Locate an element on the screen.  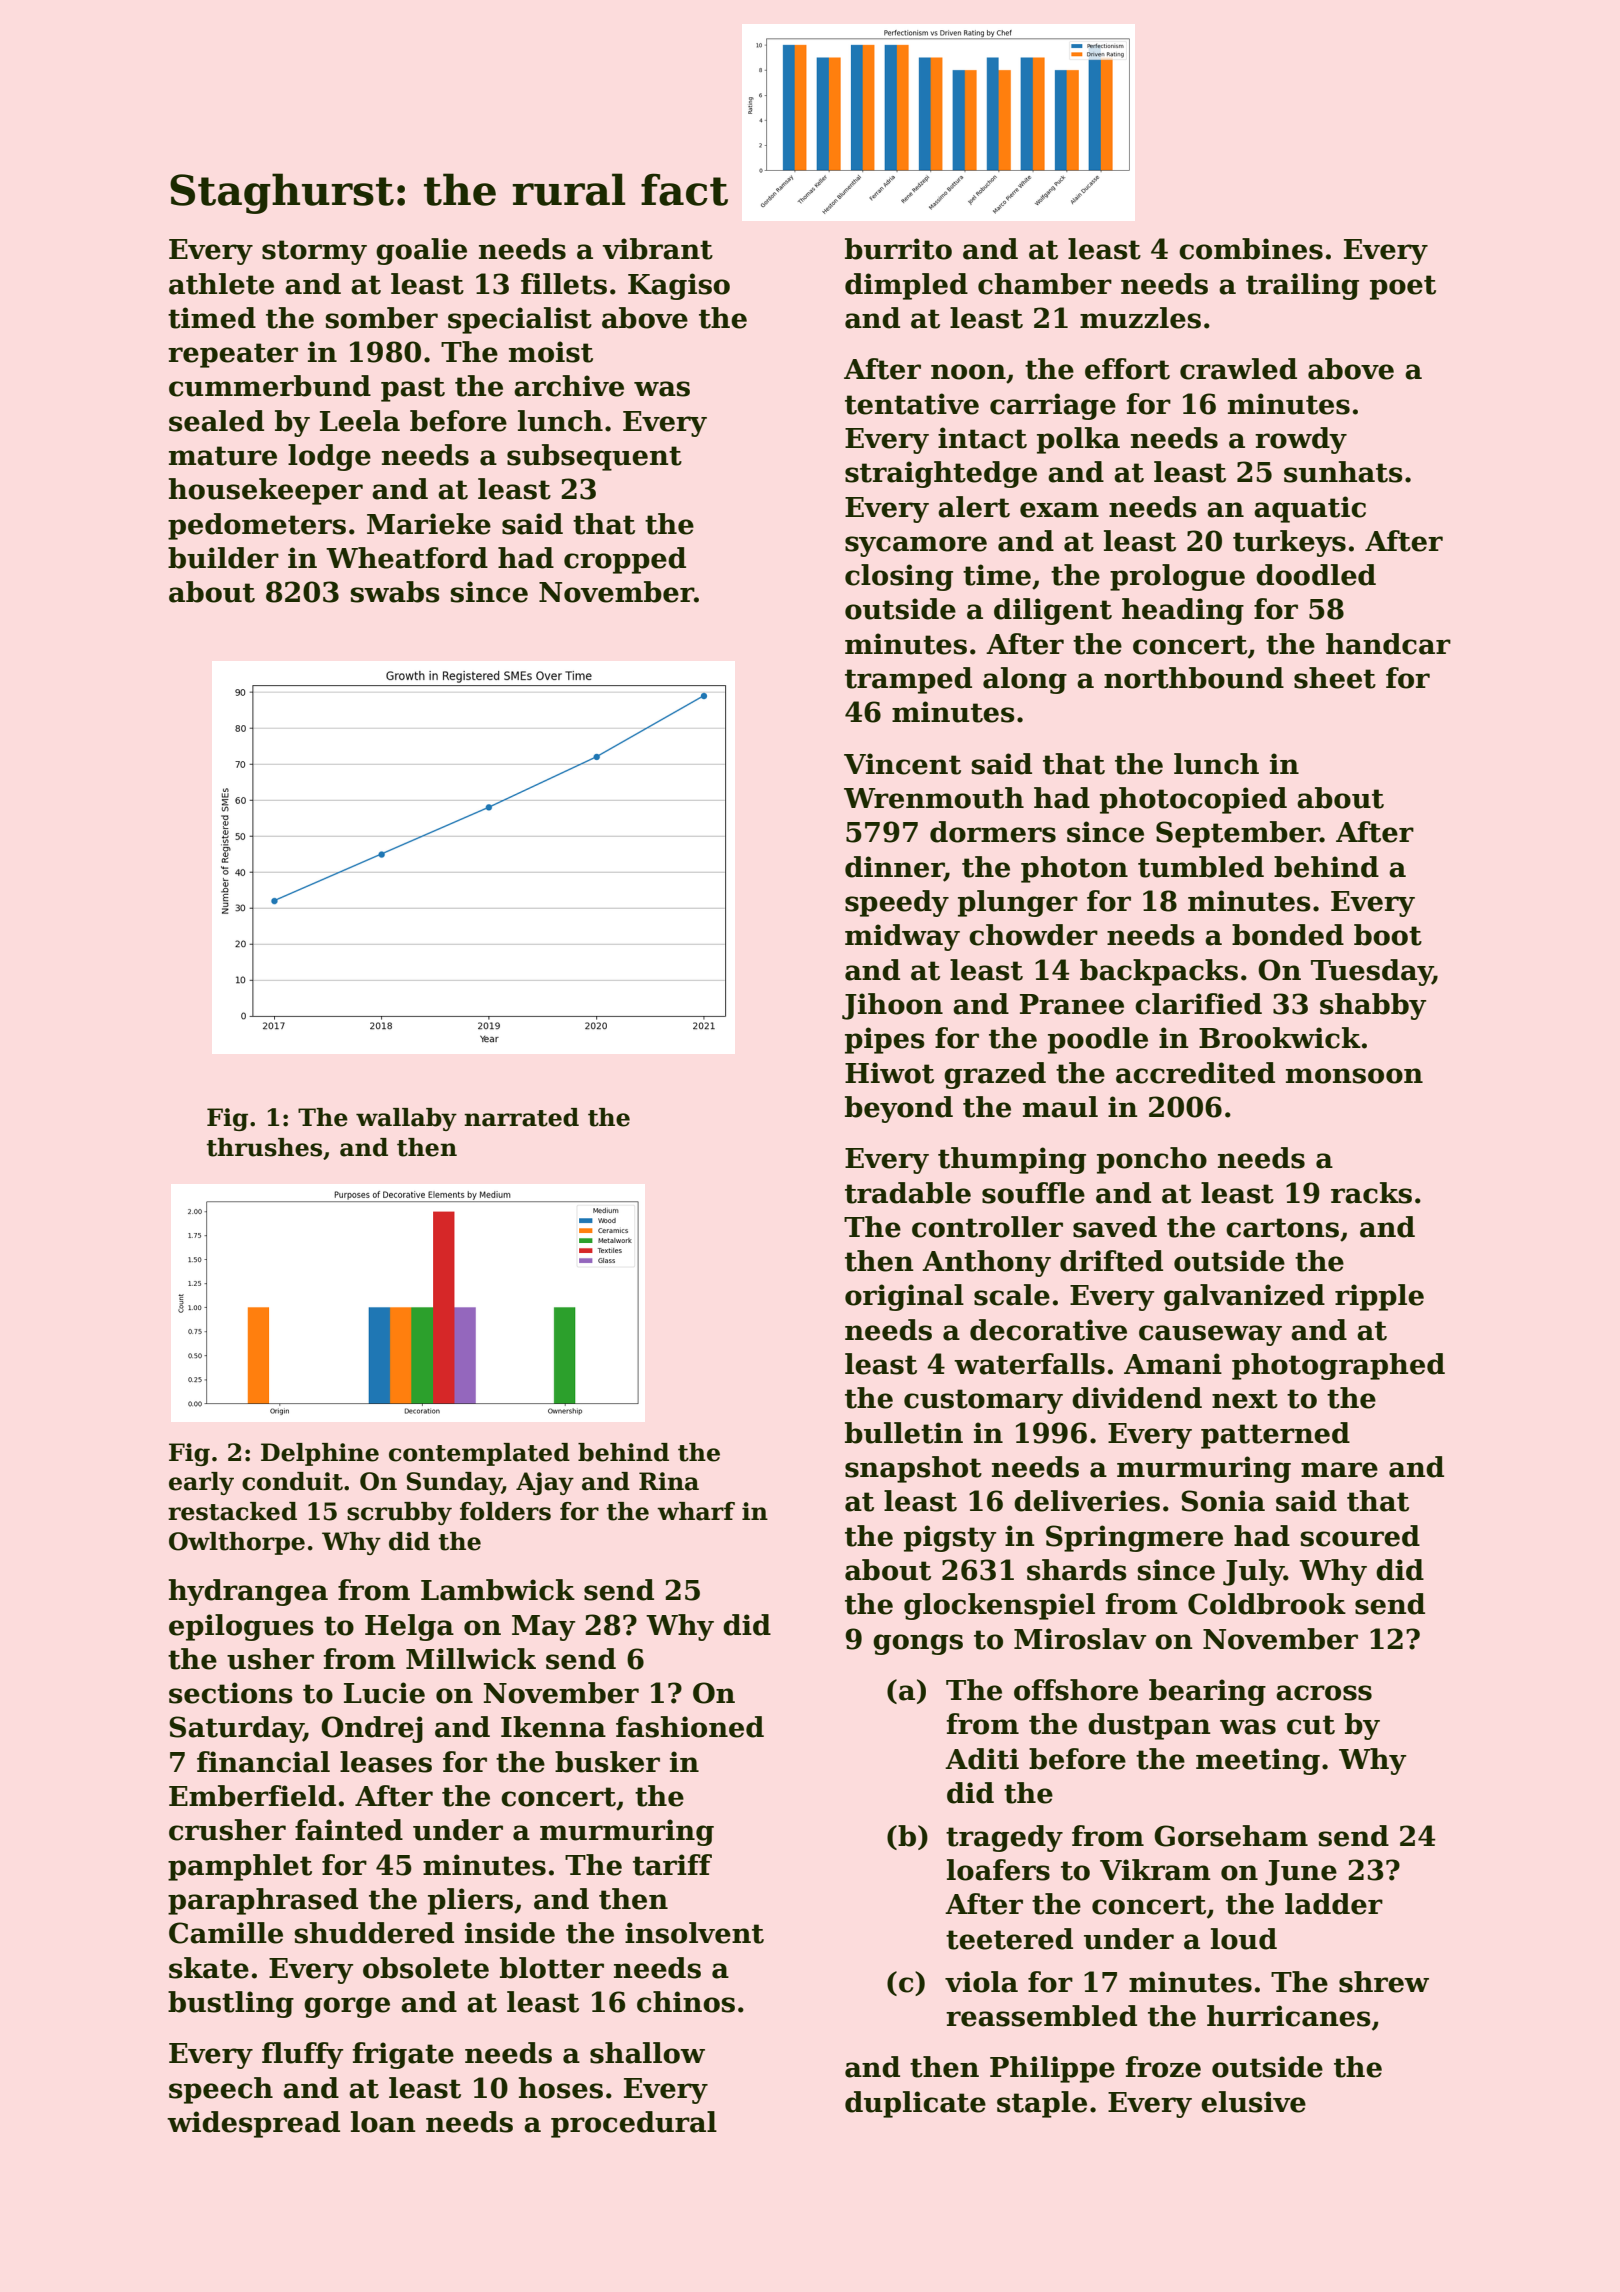
vibrant is located at coordinates (657, 249).
